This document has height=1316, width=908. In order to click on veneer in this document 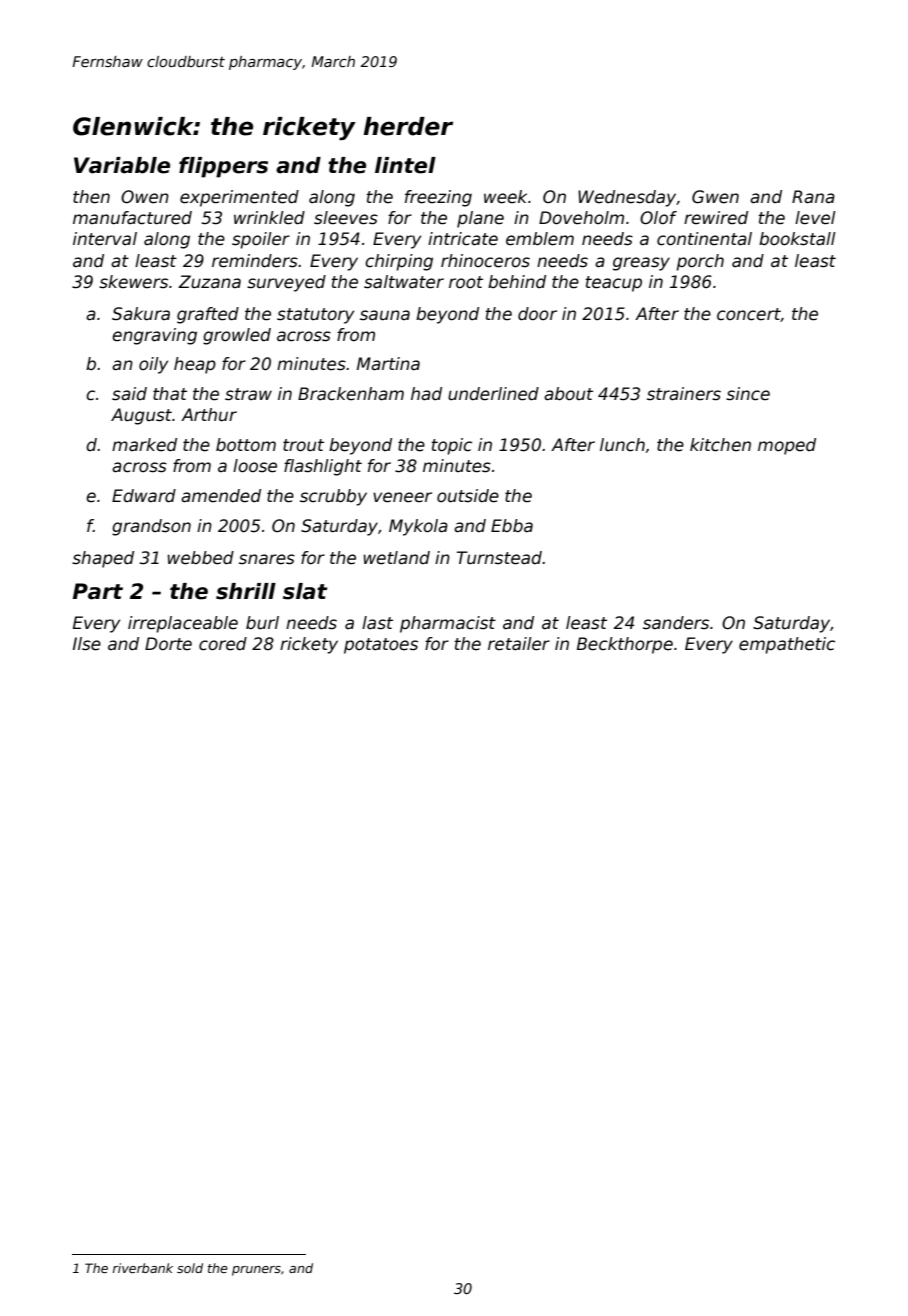, I will do `click(402, 497)`.
